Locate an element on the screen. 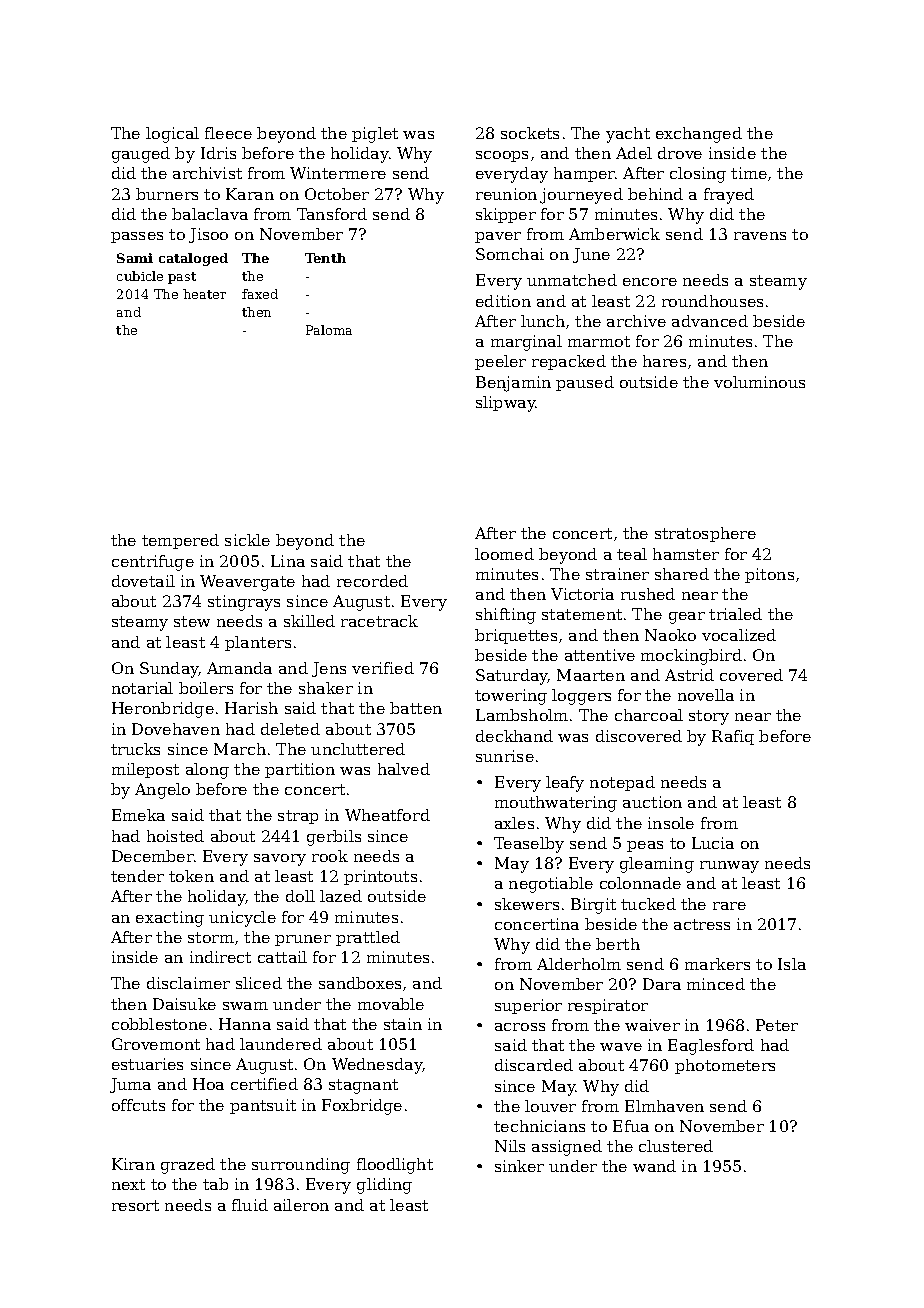 Image resolution: width=924 pixels, height=1308 pixels. negotiable is located at coordinates (551, 885).
